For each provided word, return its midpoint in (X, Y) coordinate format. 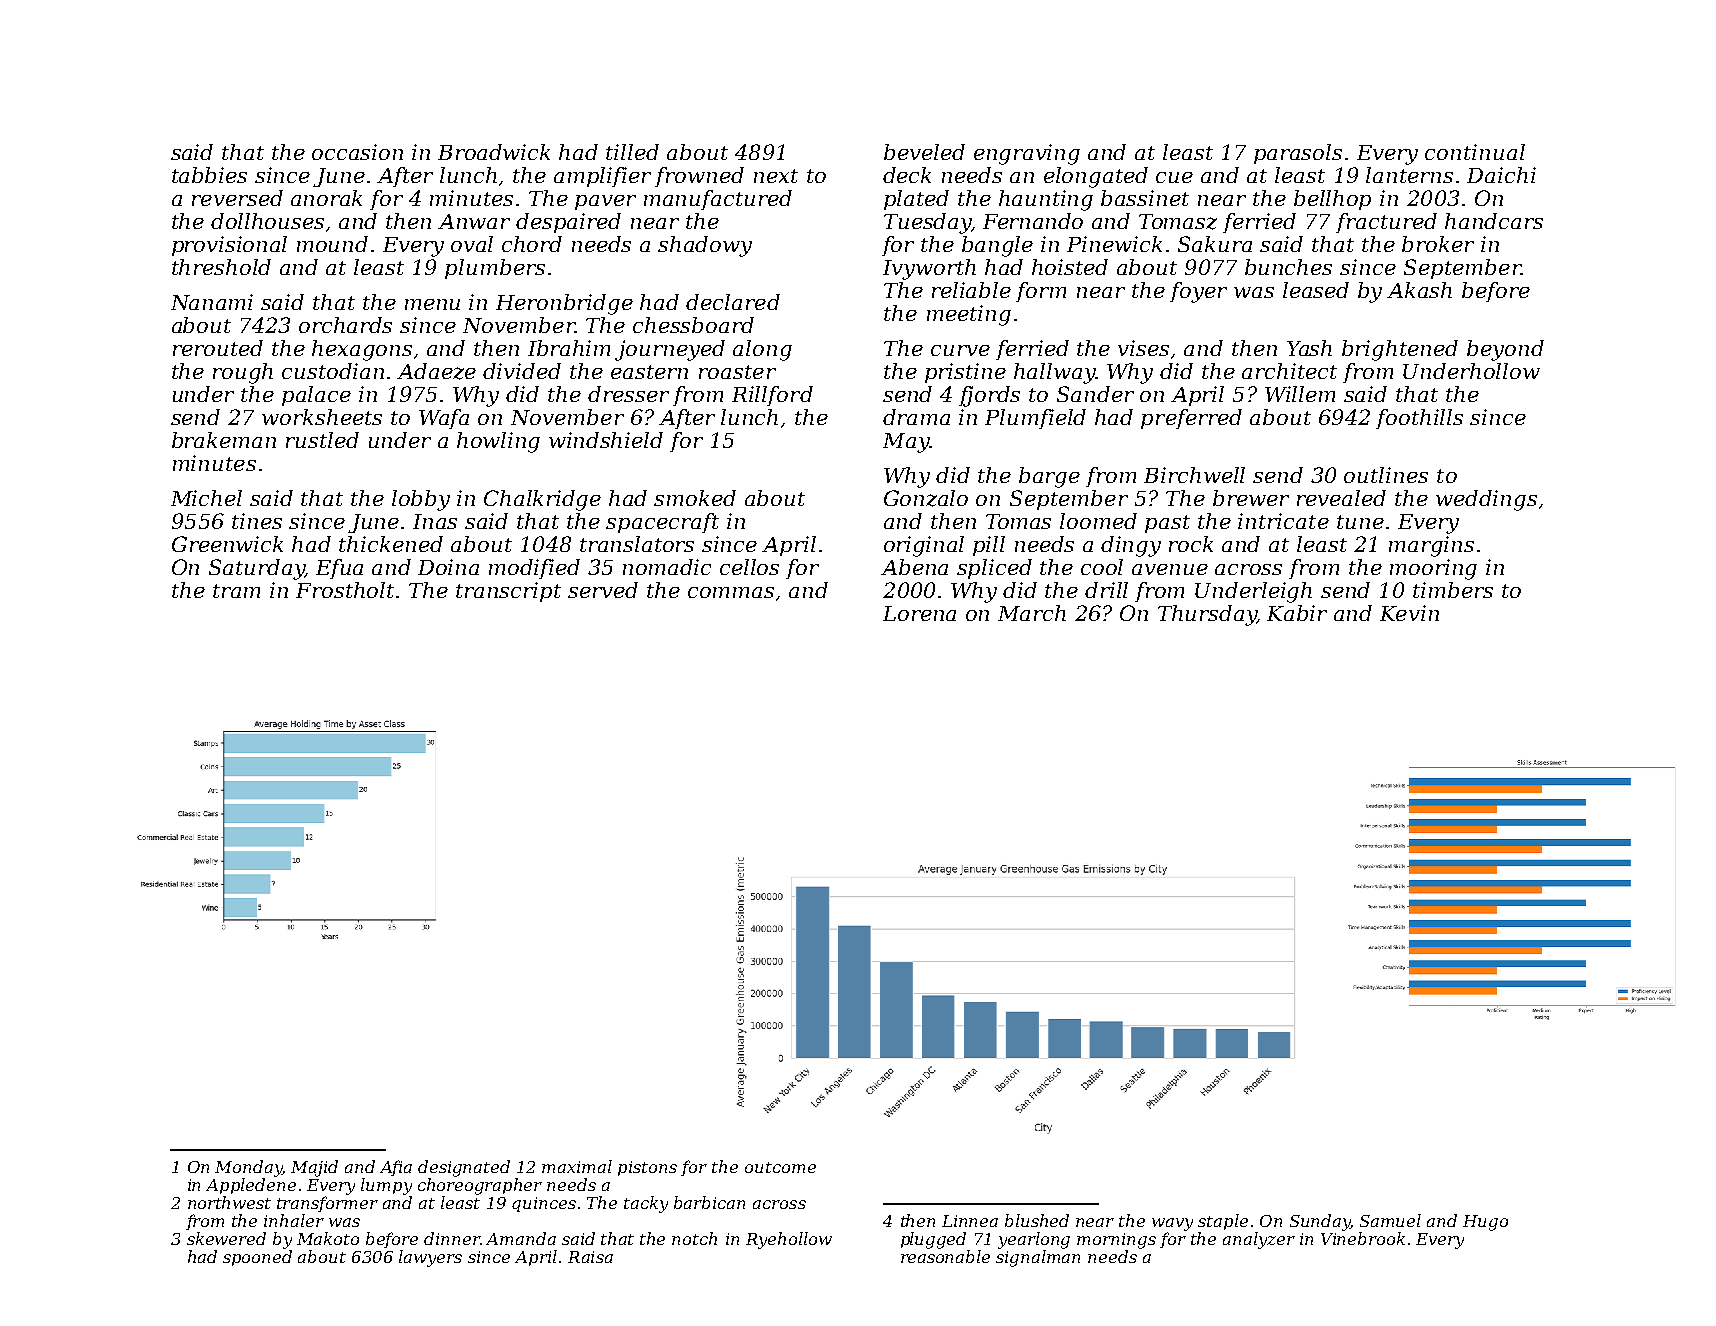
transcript (508, 592)
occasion (357, 152)
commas (731, 592)
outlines (1386, 475)
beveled (924, 152)
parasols (1298, 154)
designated (464, 1168)
